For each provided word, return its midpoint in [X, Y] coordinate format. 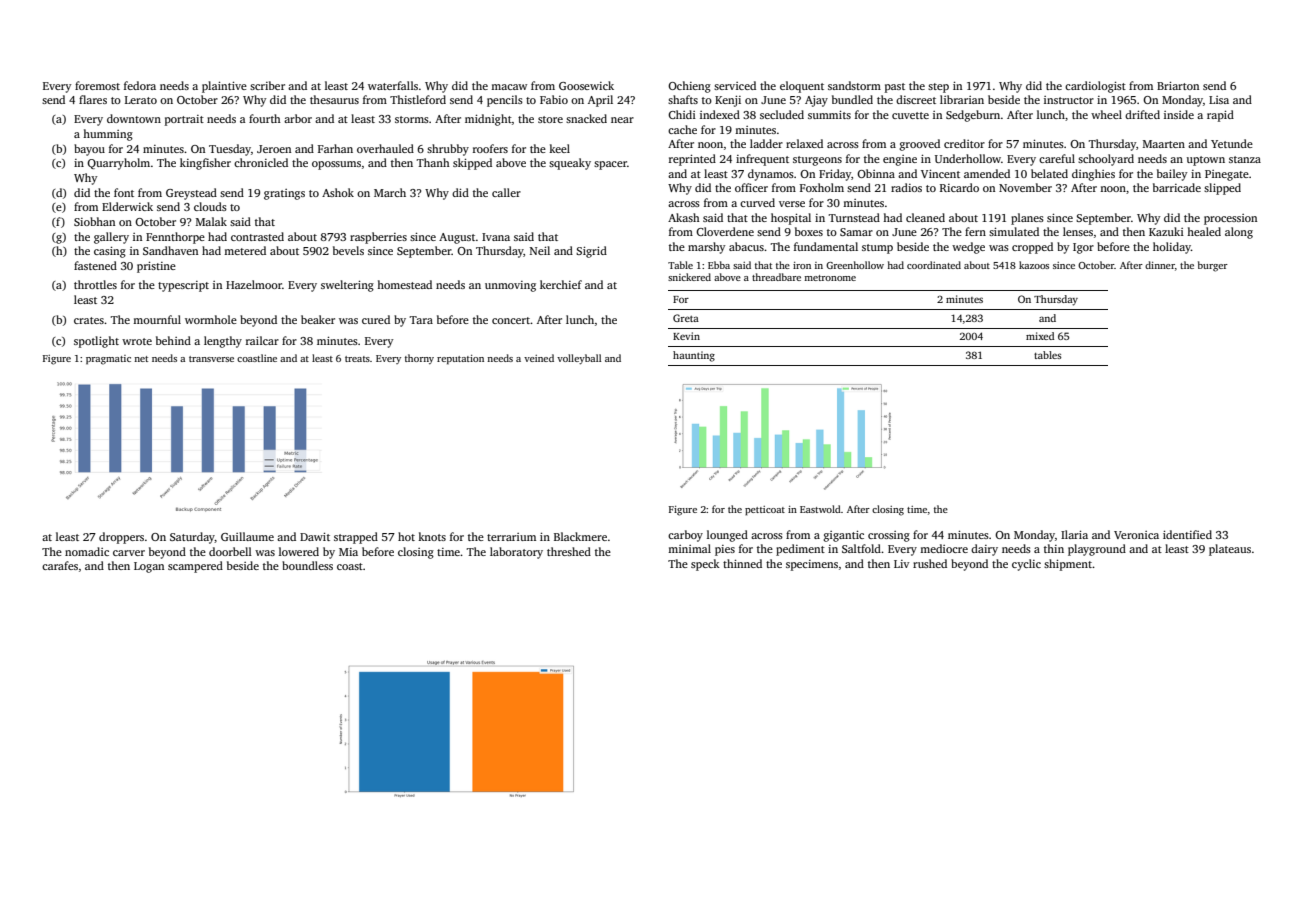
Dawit [315, 536]
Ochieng [689, 87]
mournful [157, 319]
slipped [1222, 189]
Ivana [496, 237]
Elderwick [127, 206]
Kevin [686, 336]
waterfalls [393, 85]
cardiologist [1095, 87]
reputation [460, 360]
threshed [569, 551]
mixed [1040, 336]
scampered [195, 567]
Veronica [1136, 535]
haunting [694, 356]
